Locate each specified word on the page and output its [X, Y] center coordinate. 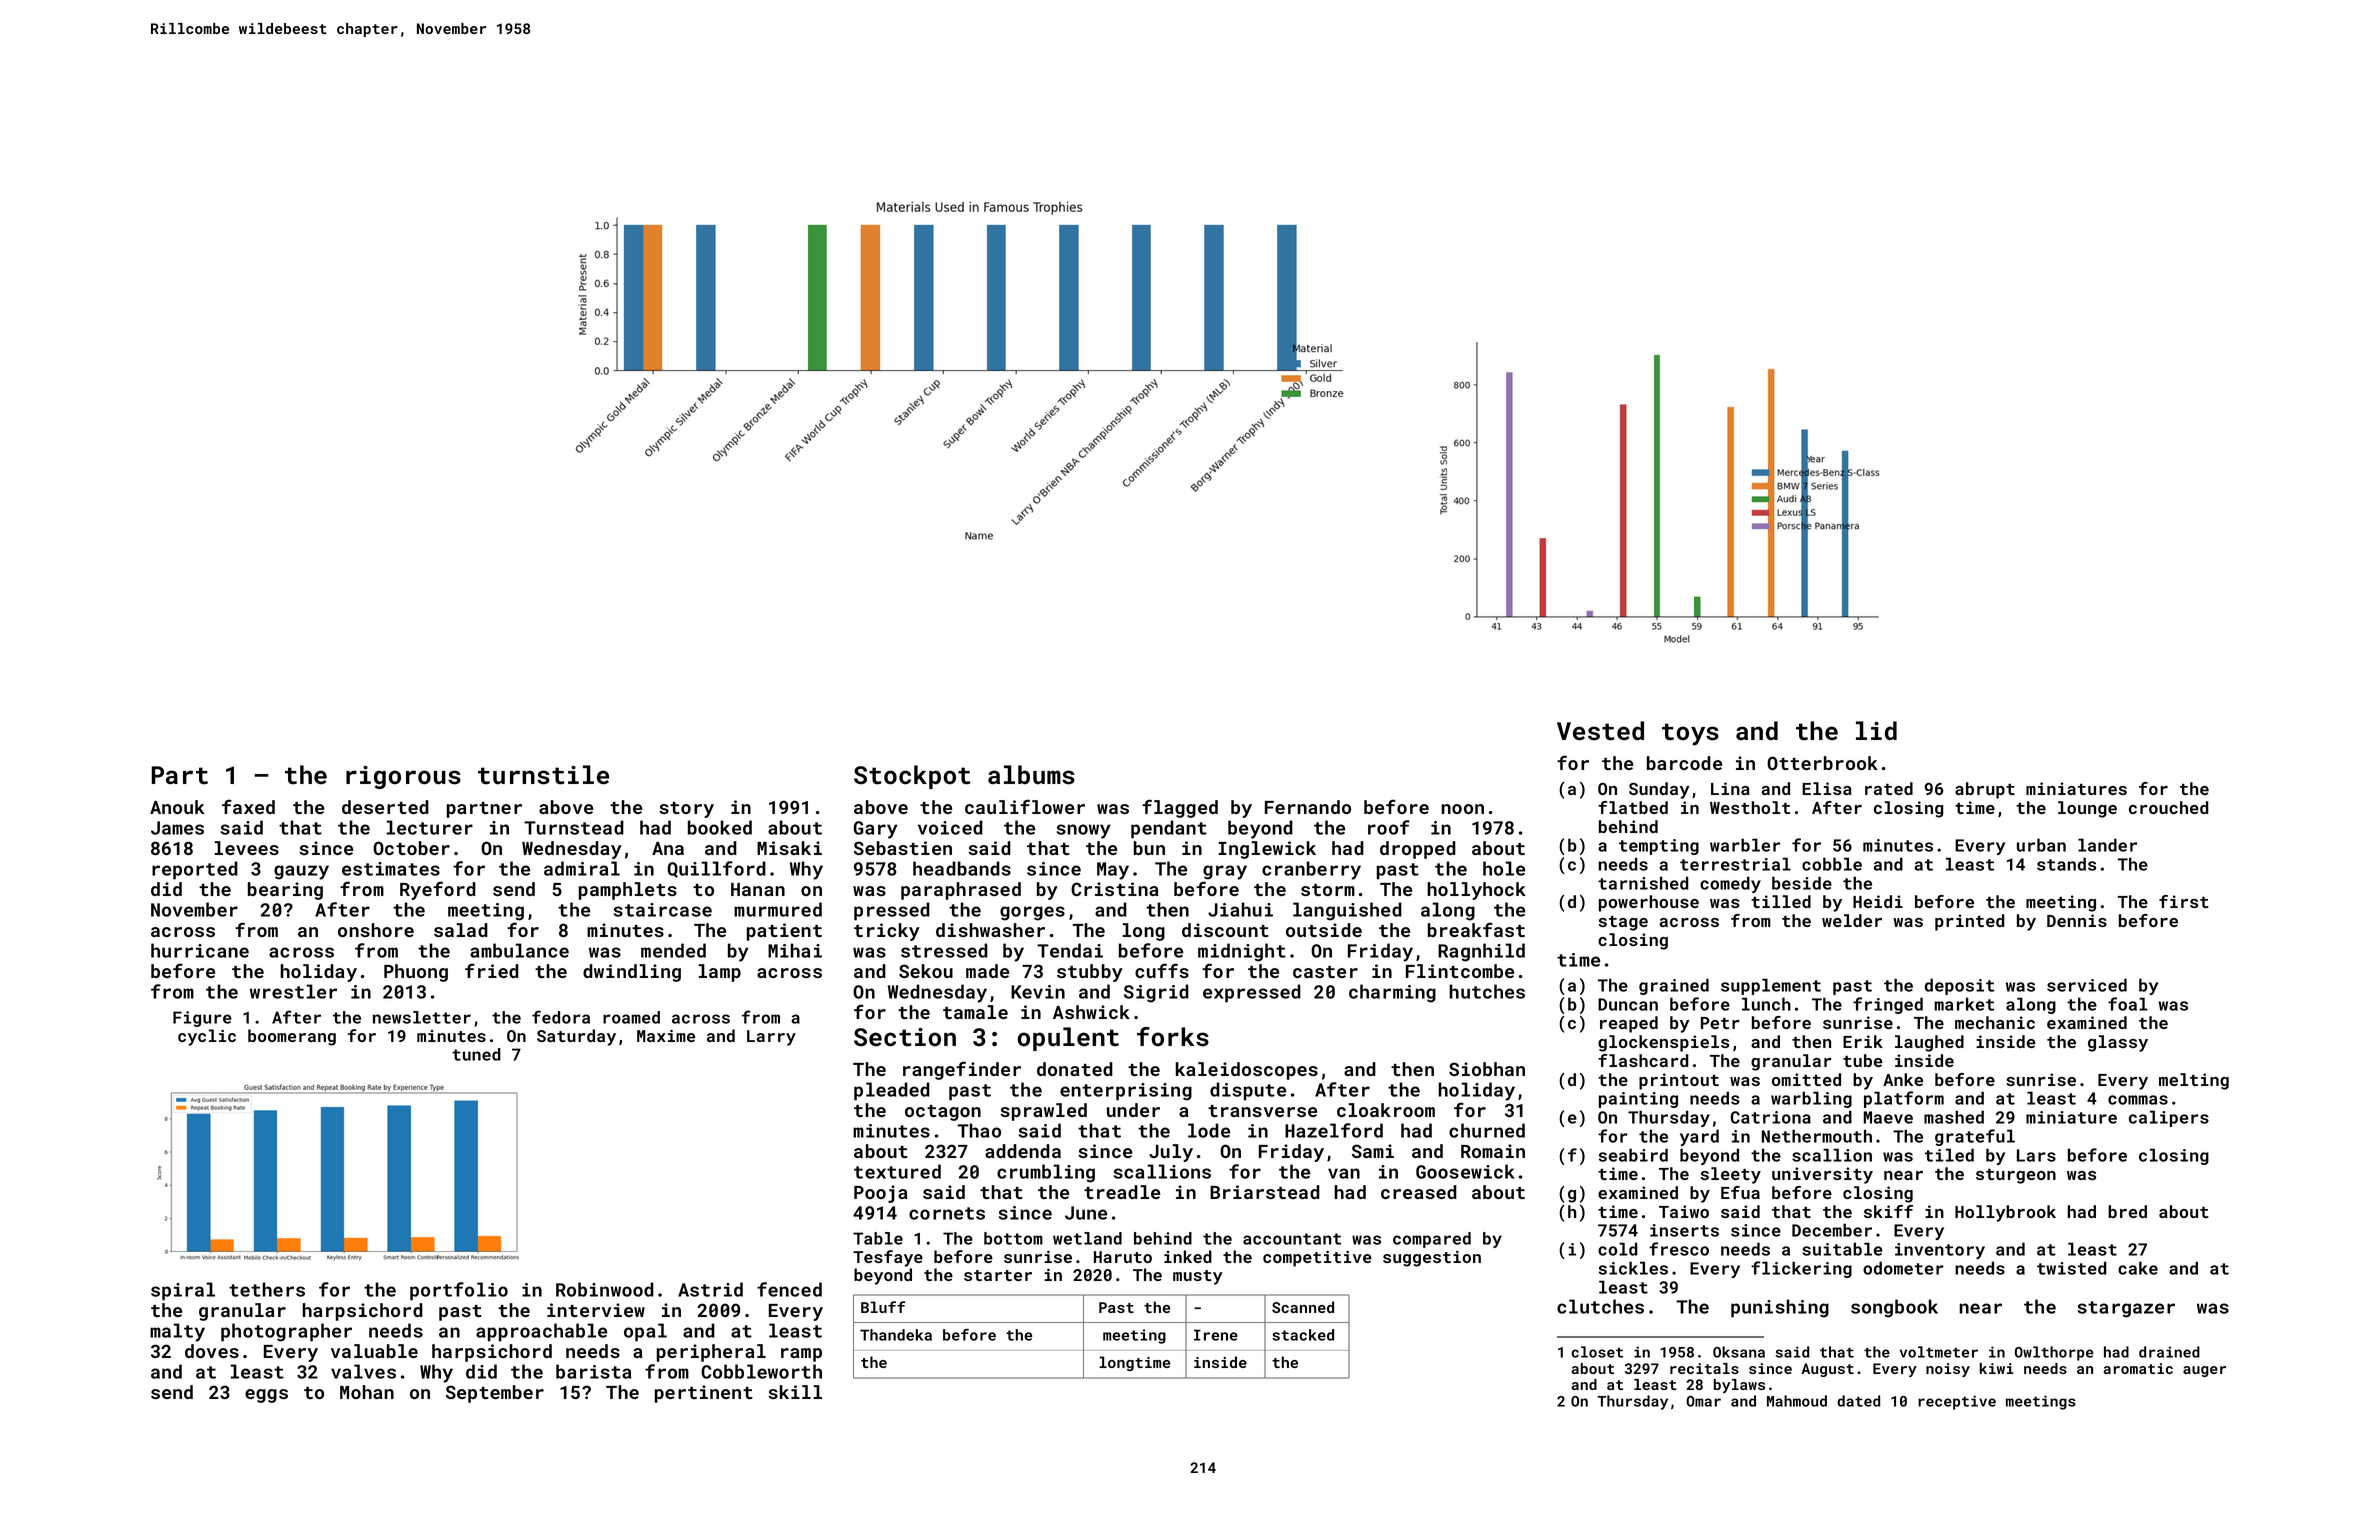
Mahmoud [1797, 1401]
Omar [1703, 1401]
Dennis [2077, 920]
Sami [1373, 1151]
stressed [944, 950]
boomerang [292, 1037]
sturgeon [2016, 1176]
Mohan [367, 1392]
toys [1690, 734]
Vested [1600, 731]
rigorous [403, 777]
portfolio [459, 1291]
